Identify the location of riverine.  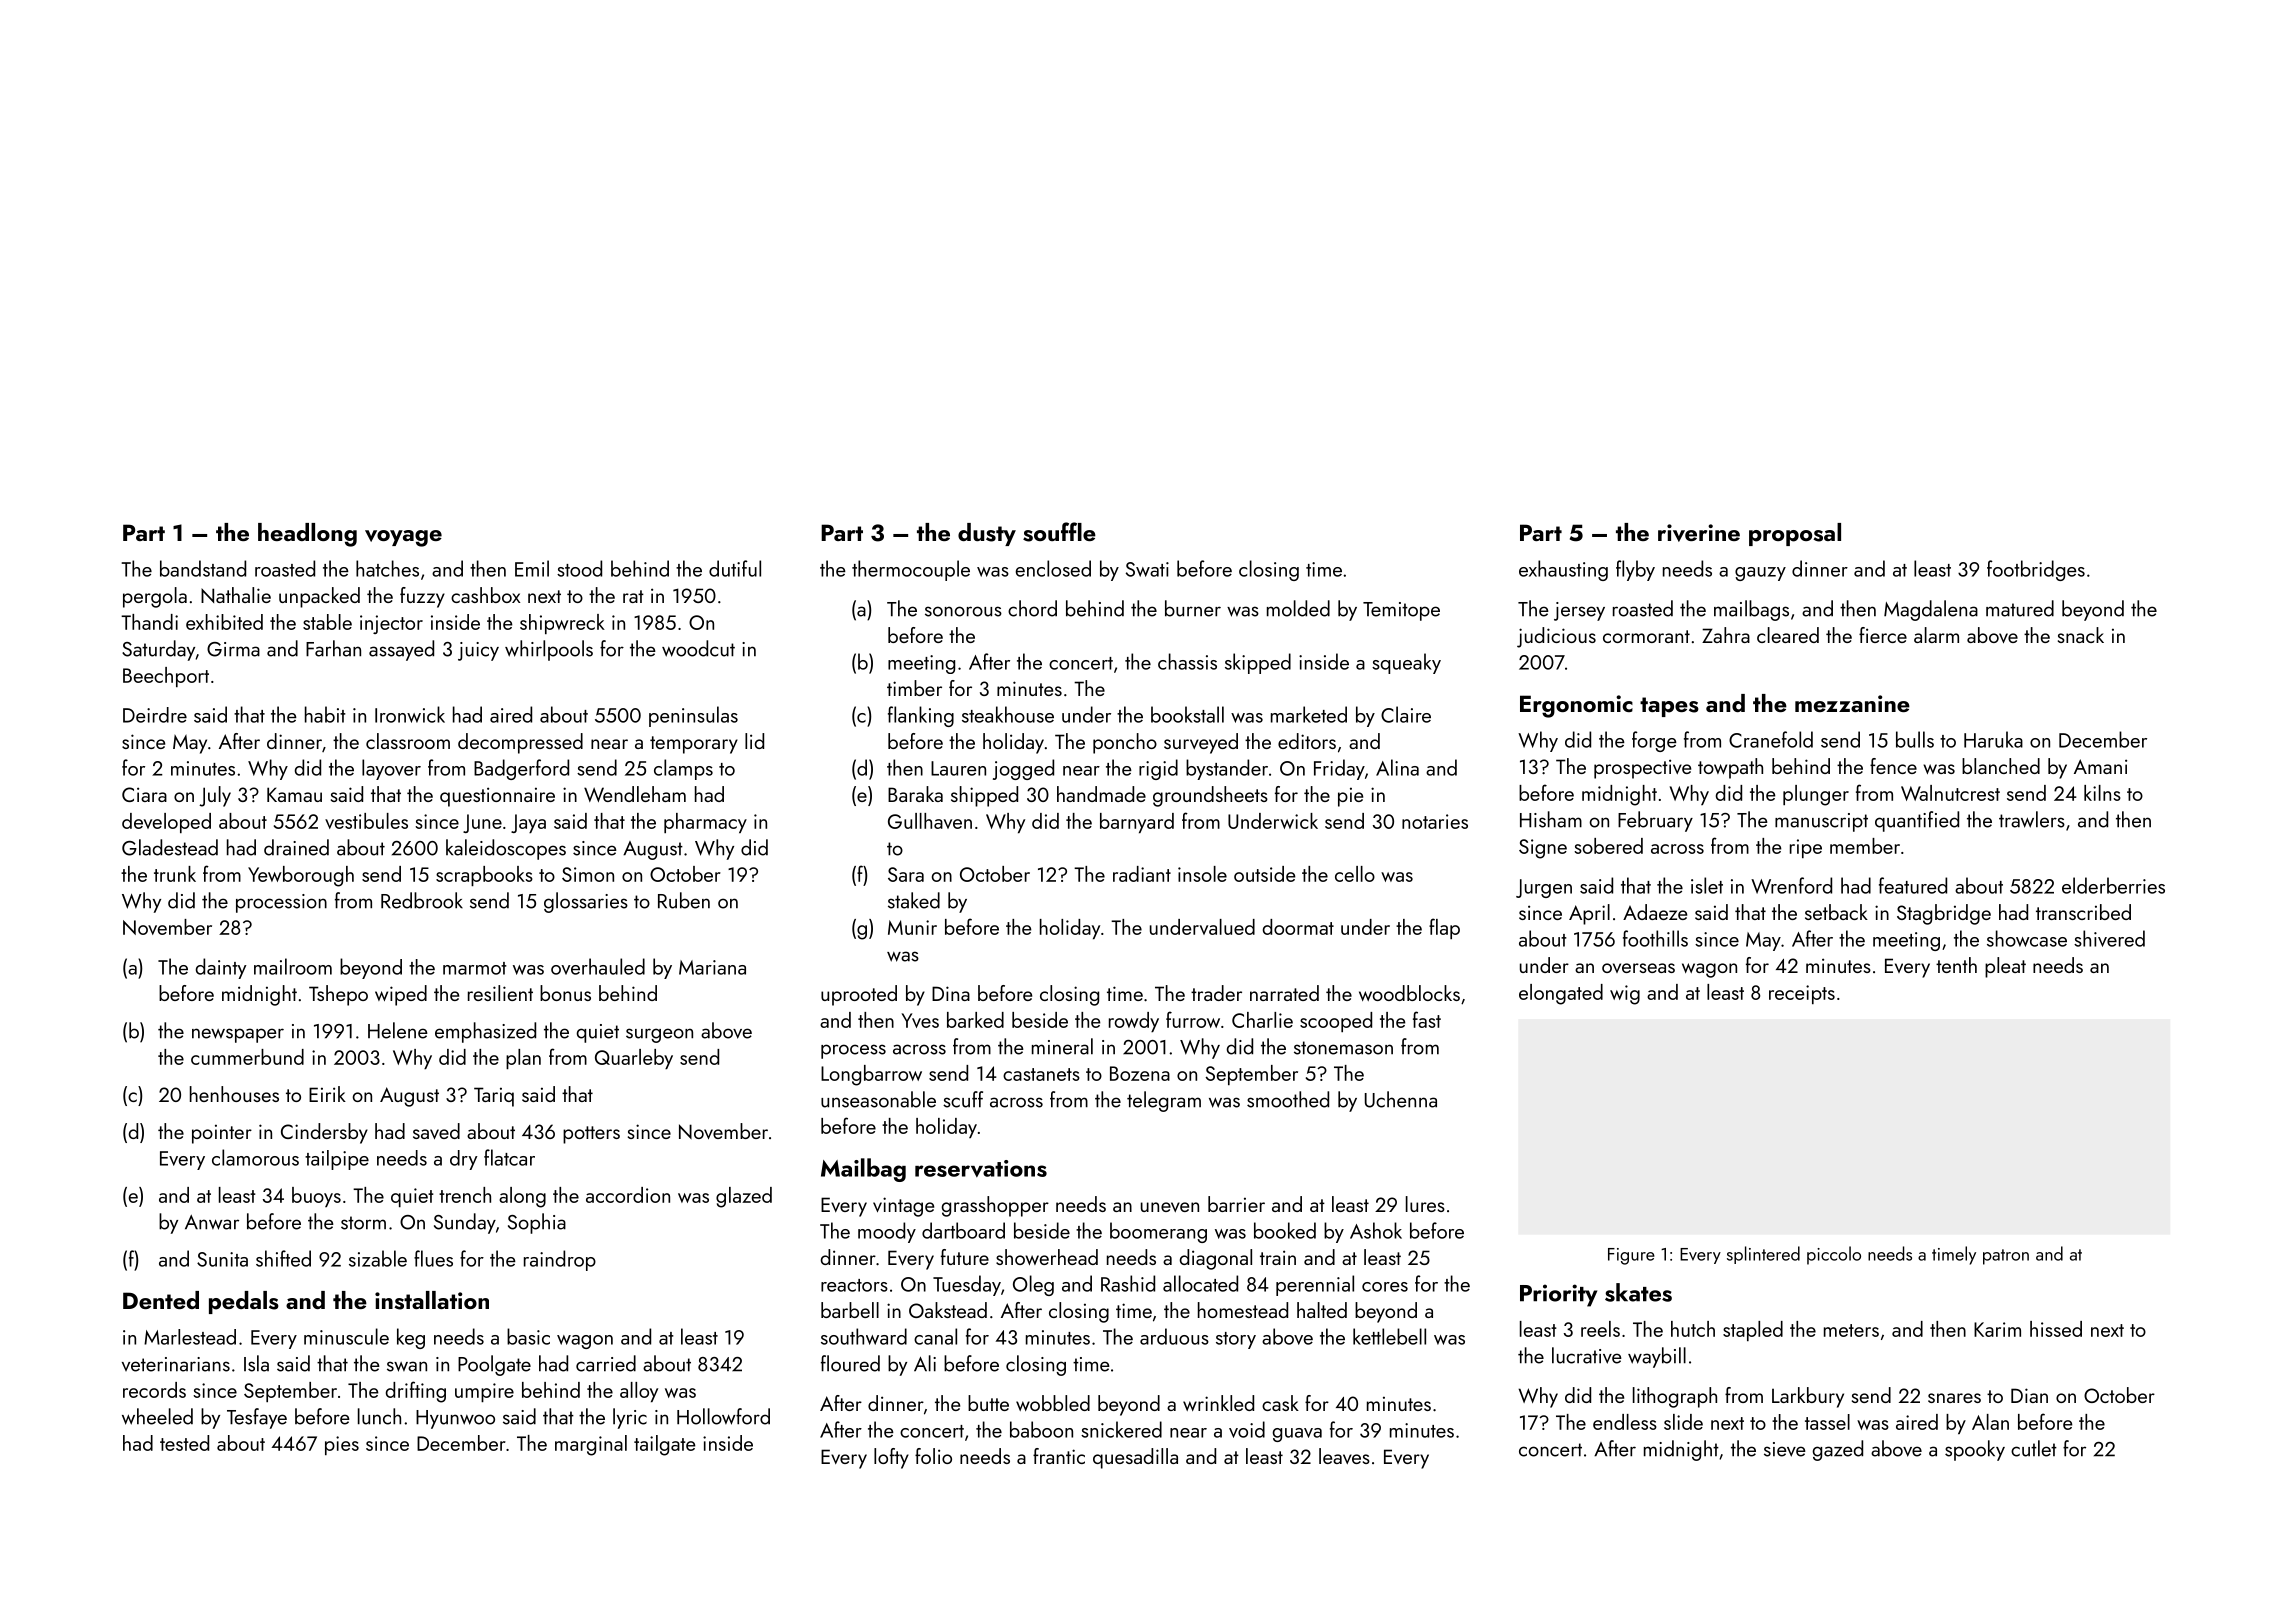
(1699, 533).
